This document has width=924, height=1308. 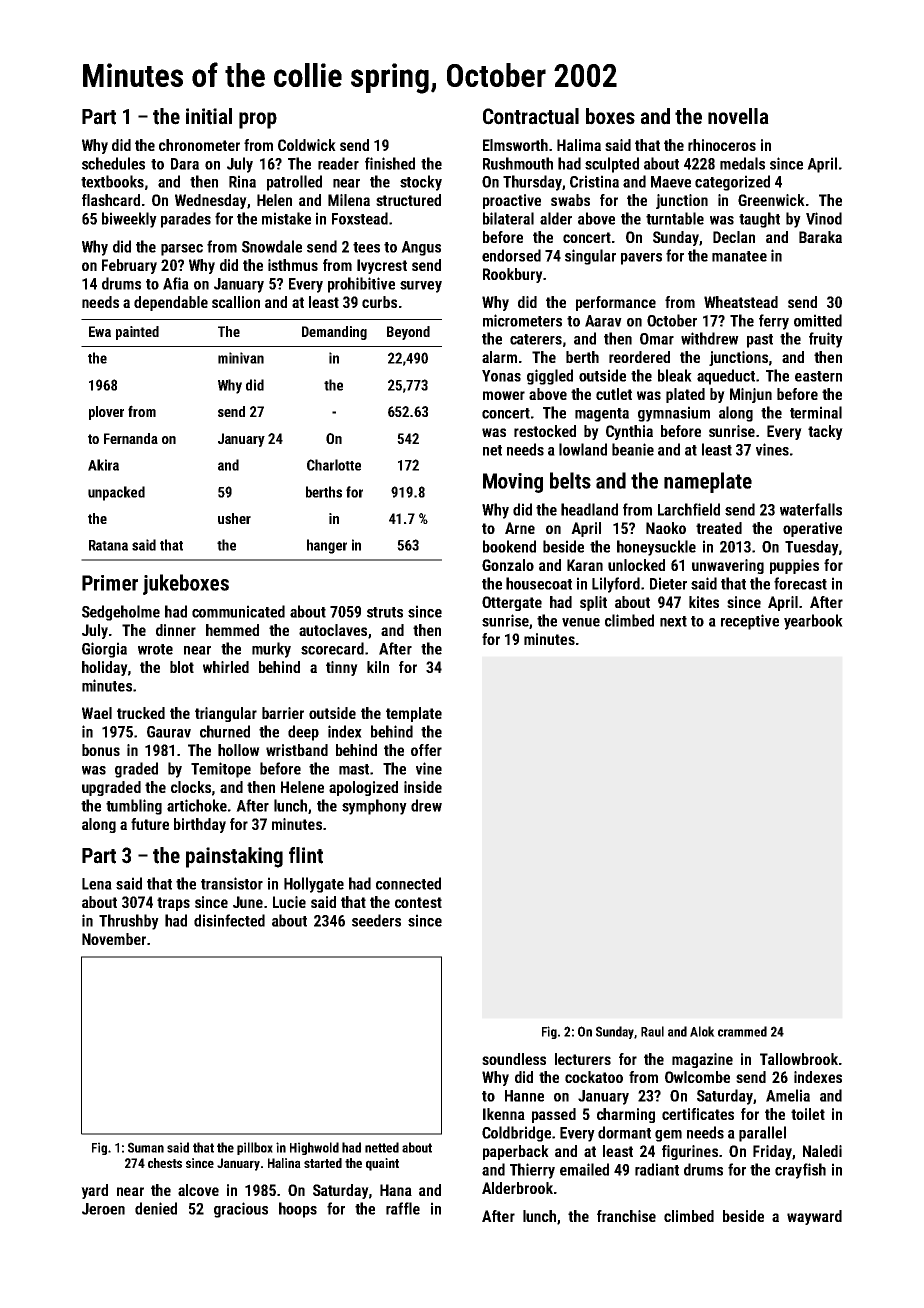 What do you see at coordinates (750, 622) in the document?
I see `receptive` at bounding box center [750, 622].
